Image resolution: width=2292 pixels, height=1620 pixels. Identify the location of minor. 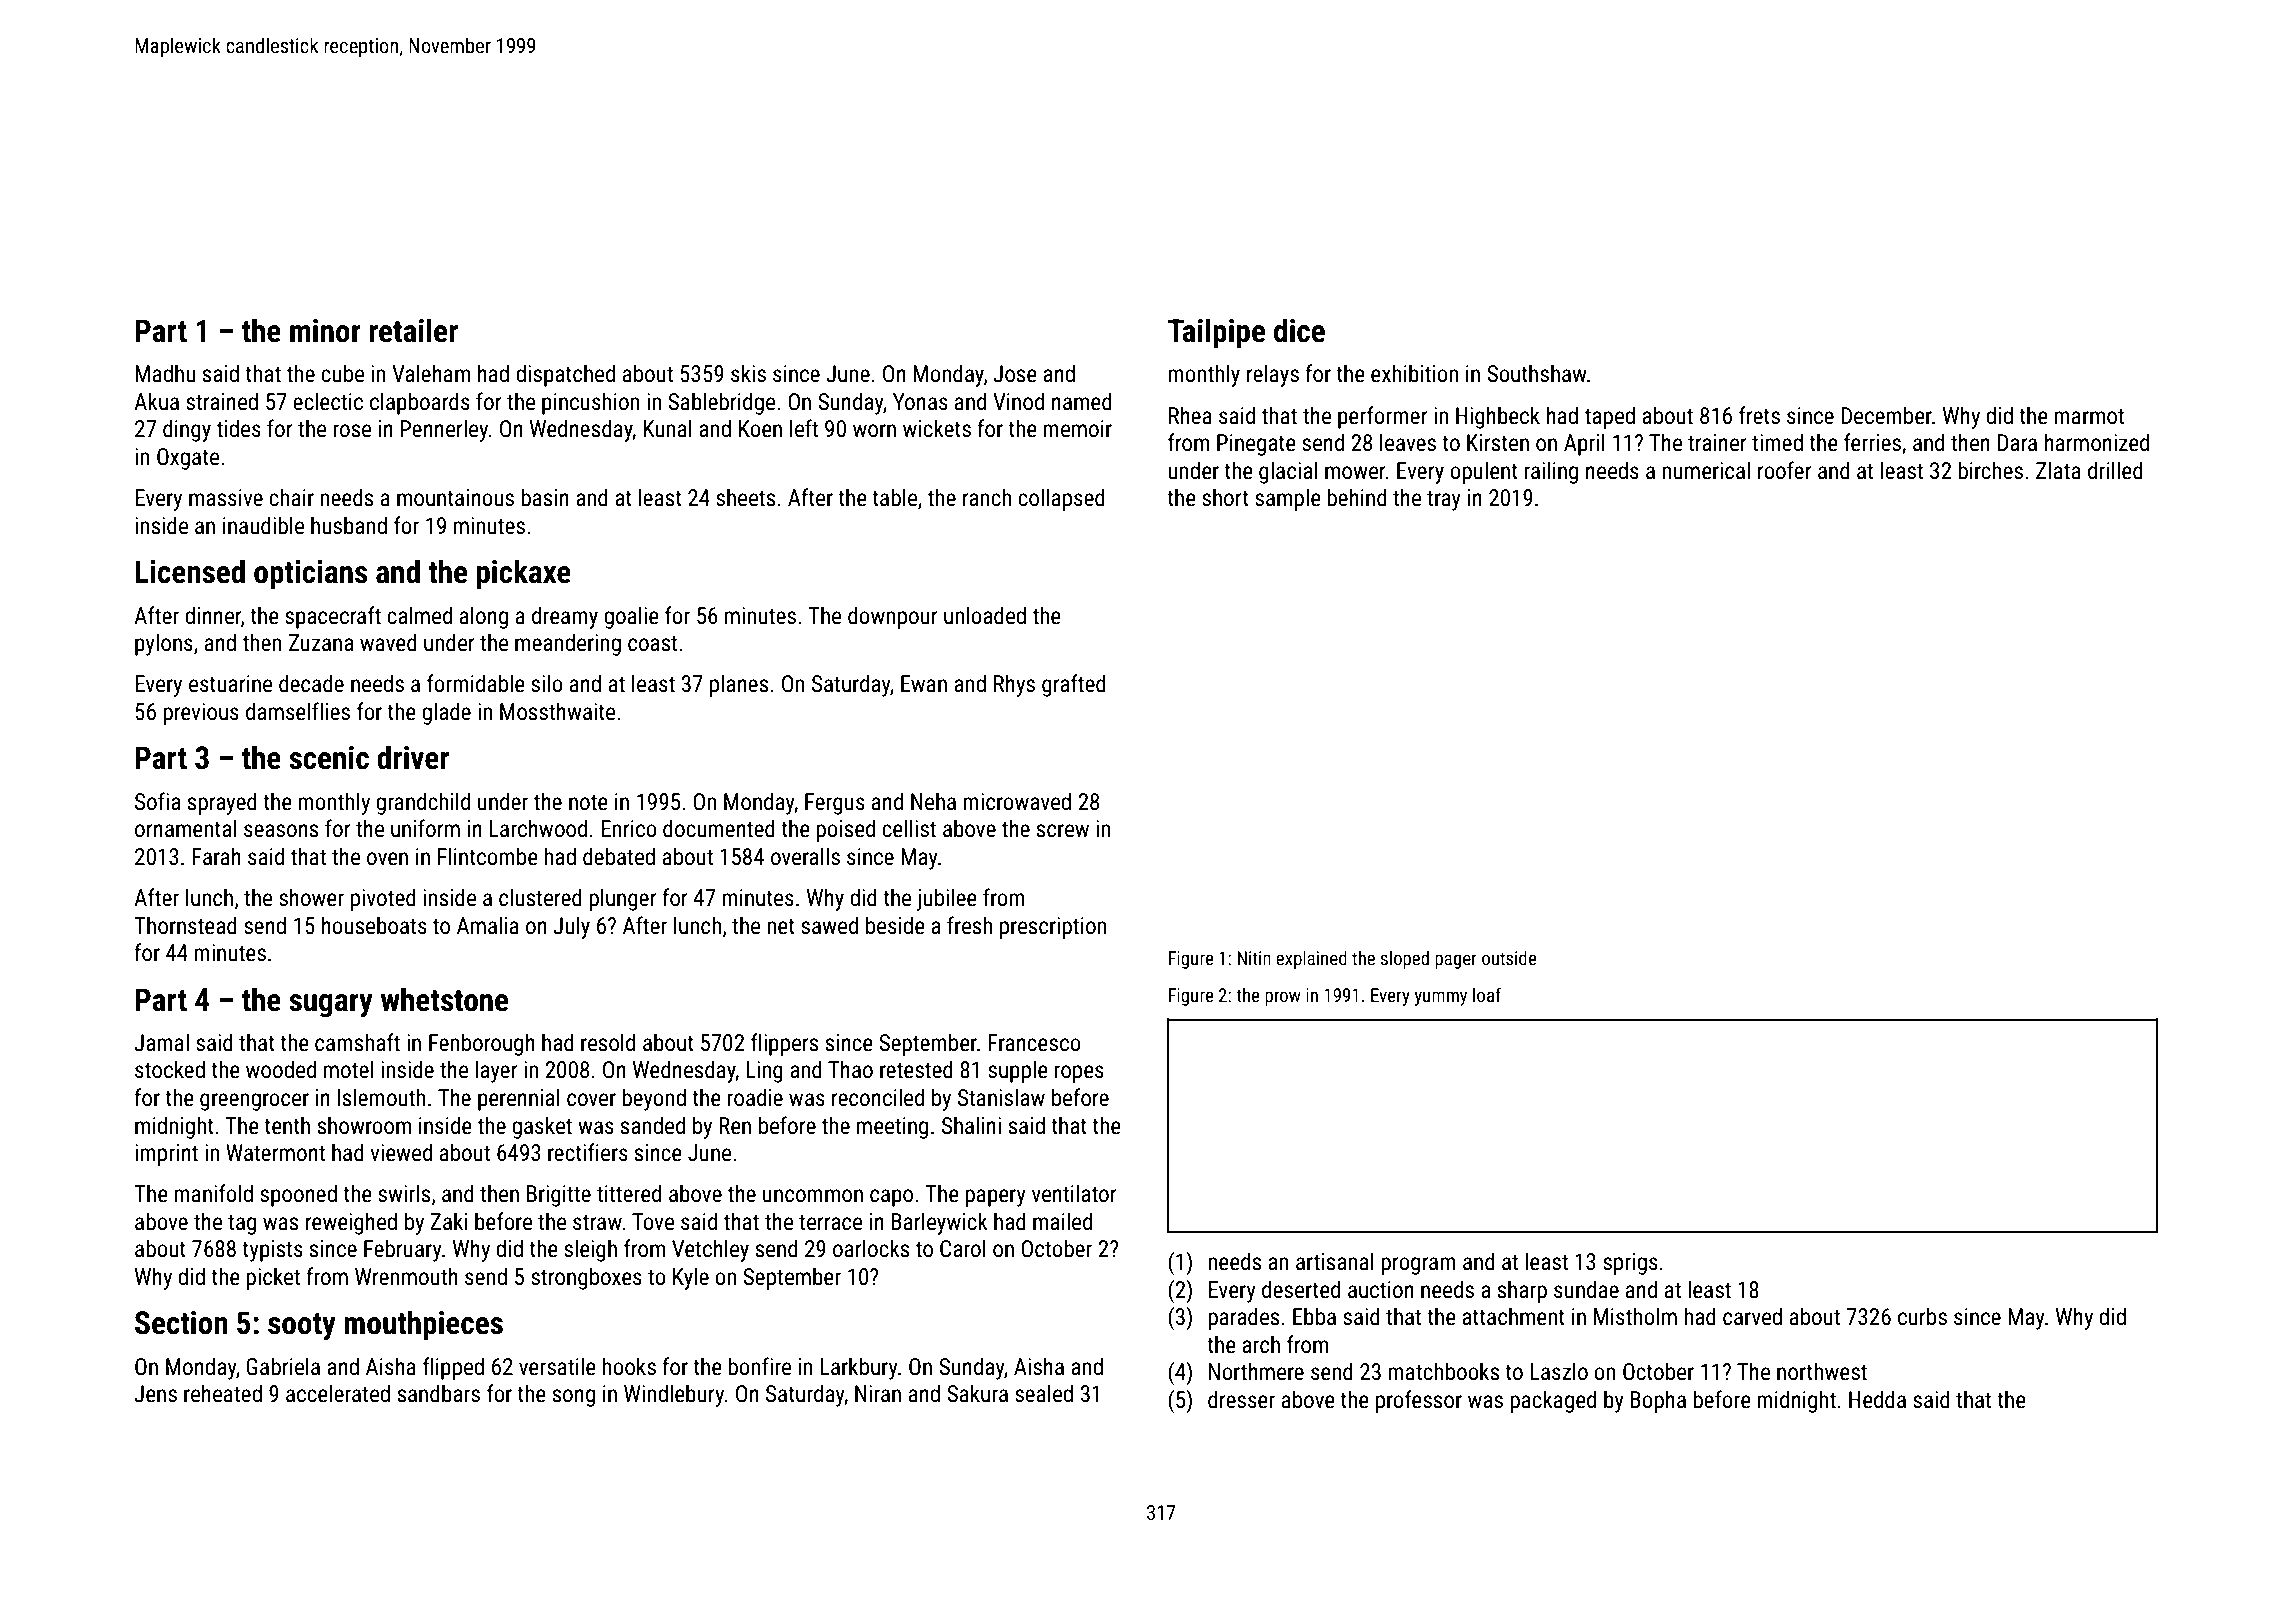
(325, 331).
